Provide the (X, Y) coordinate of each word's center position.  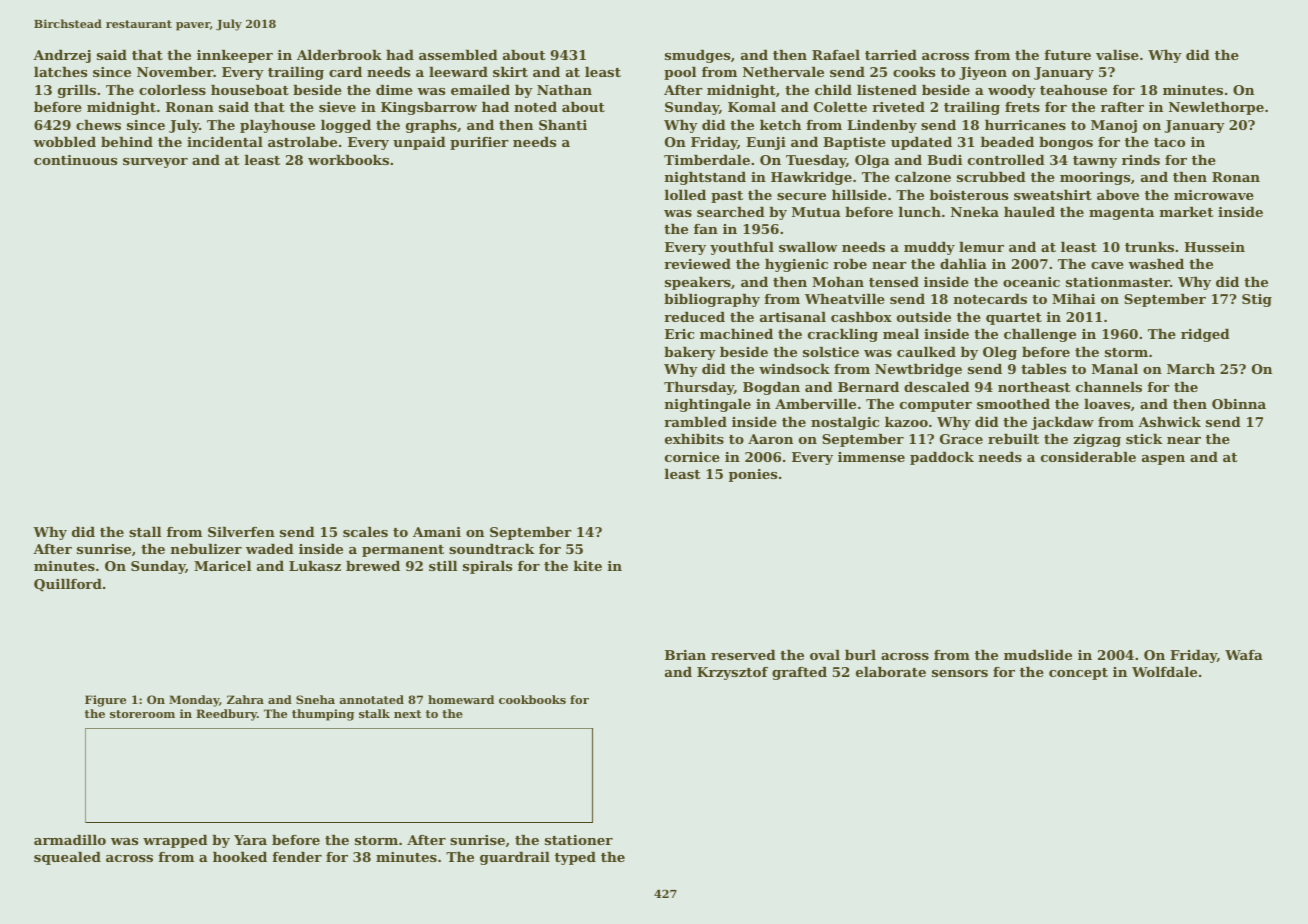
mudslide (1038, 655)
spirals (487, 567)
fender (297, 857)
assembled (458, 55)
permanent (403, 551)
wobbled (64, 142)
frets (1022, 107)
